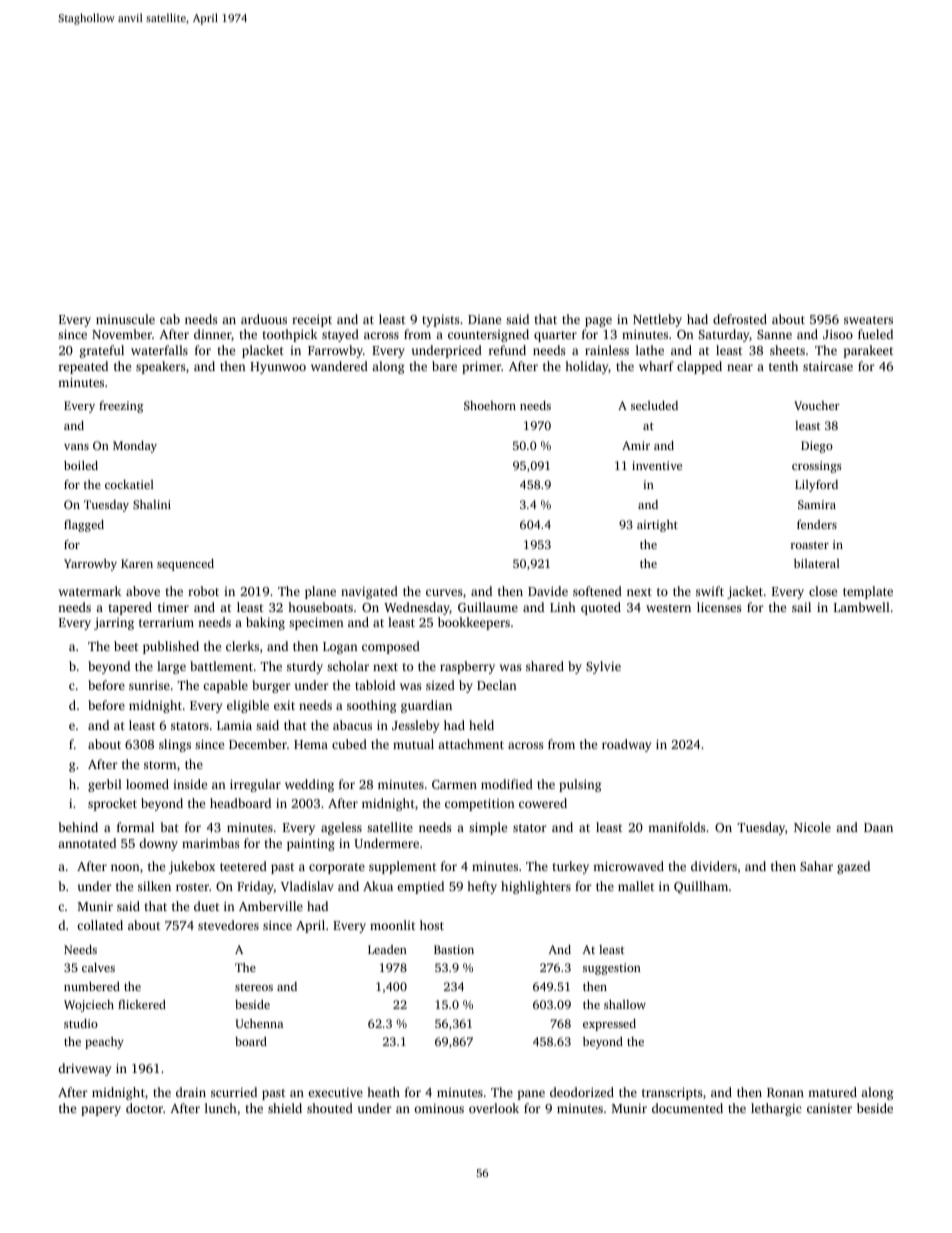  What do you see at coordinates (135, 447) in the screenshot?
I see `Monday` at bounding box center [135, 447].
